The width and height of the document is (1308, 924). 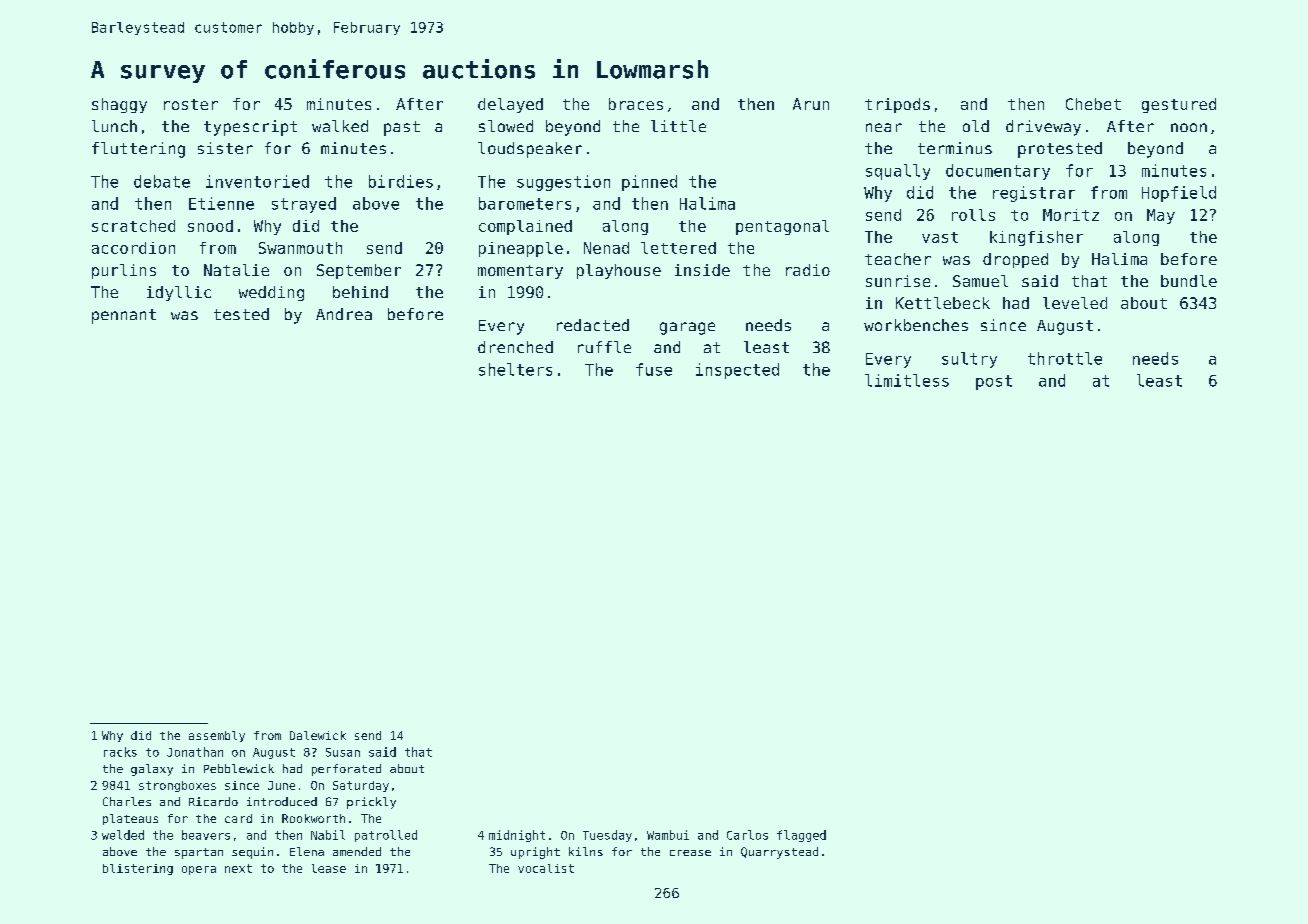 I want to click on lettered, so click(x=678, y=248).
